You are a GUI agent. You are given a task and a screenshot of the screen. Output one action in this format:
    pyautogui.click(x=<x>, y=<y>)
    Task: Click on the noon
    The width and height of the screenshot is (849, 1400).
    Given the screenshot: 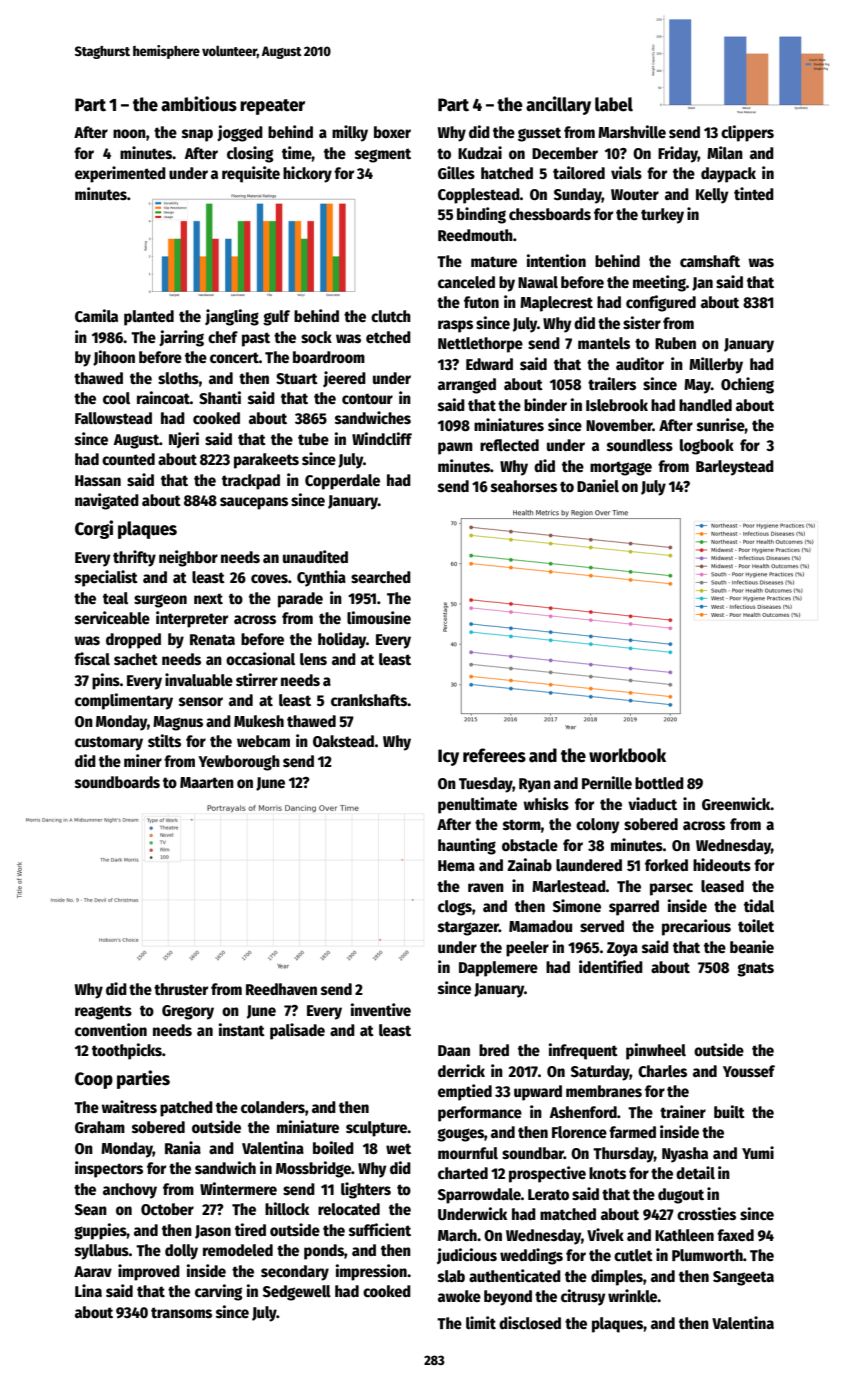 What is the action you would take?
    pyautogui.click(x=129, y=134)
